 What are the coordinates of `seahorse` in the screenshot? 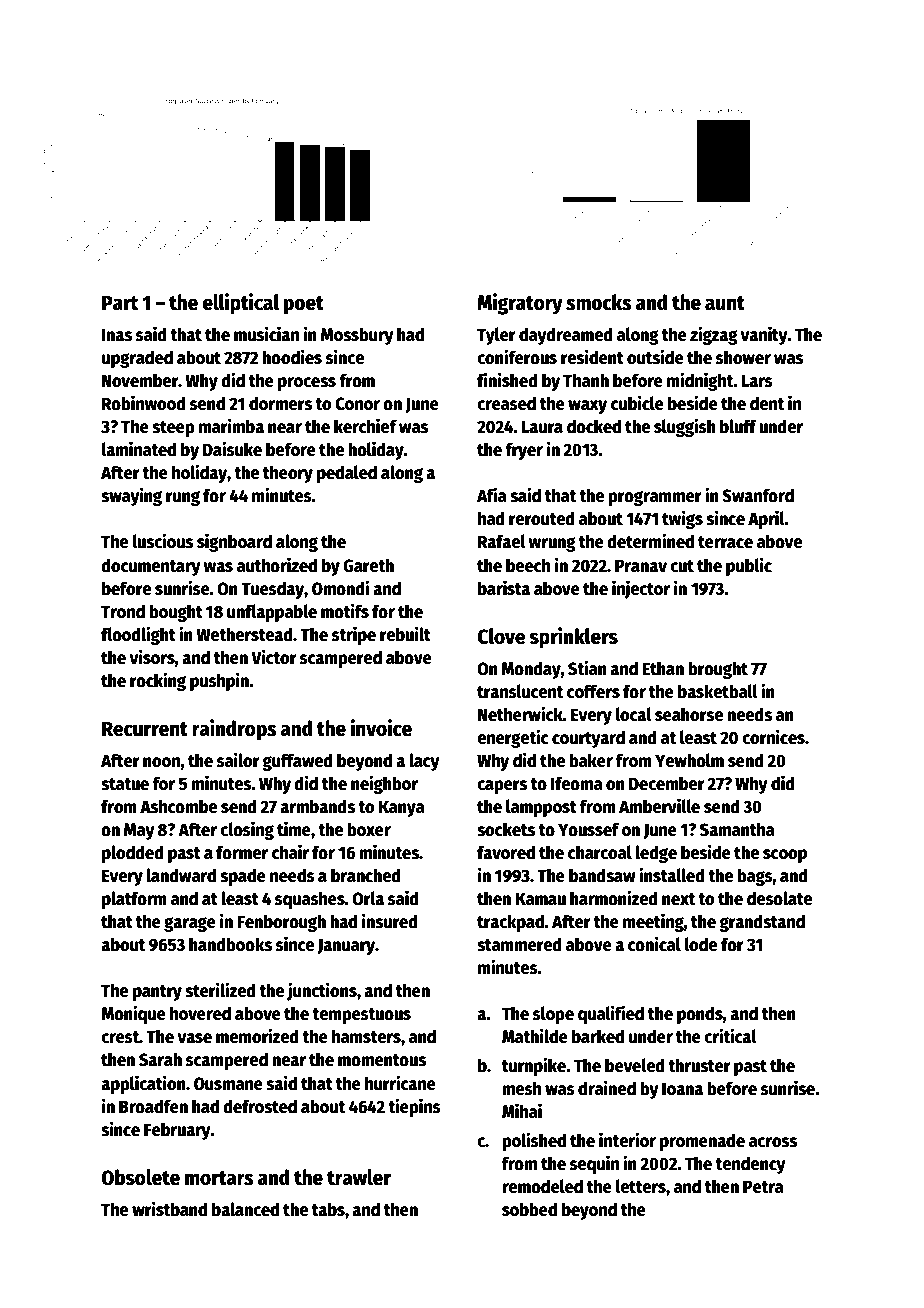 It's located at (689, 714).
